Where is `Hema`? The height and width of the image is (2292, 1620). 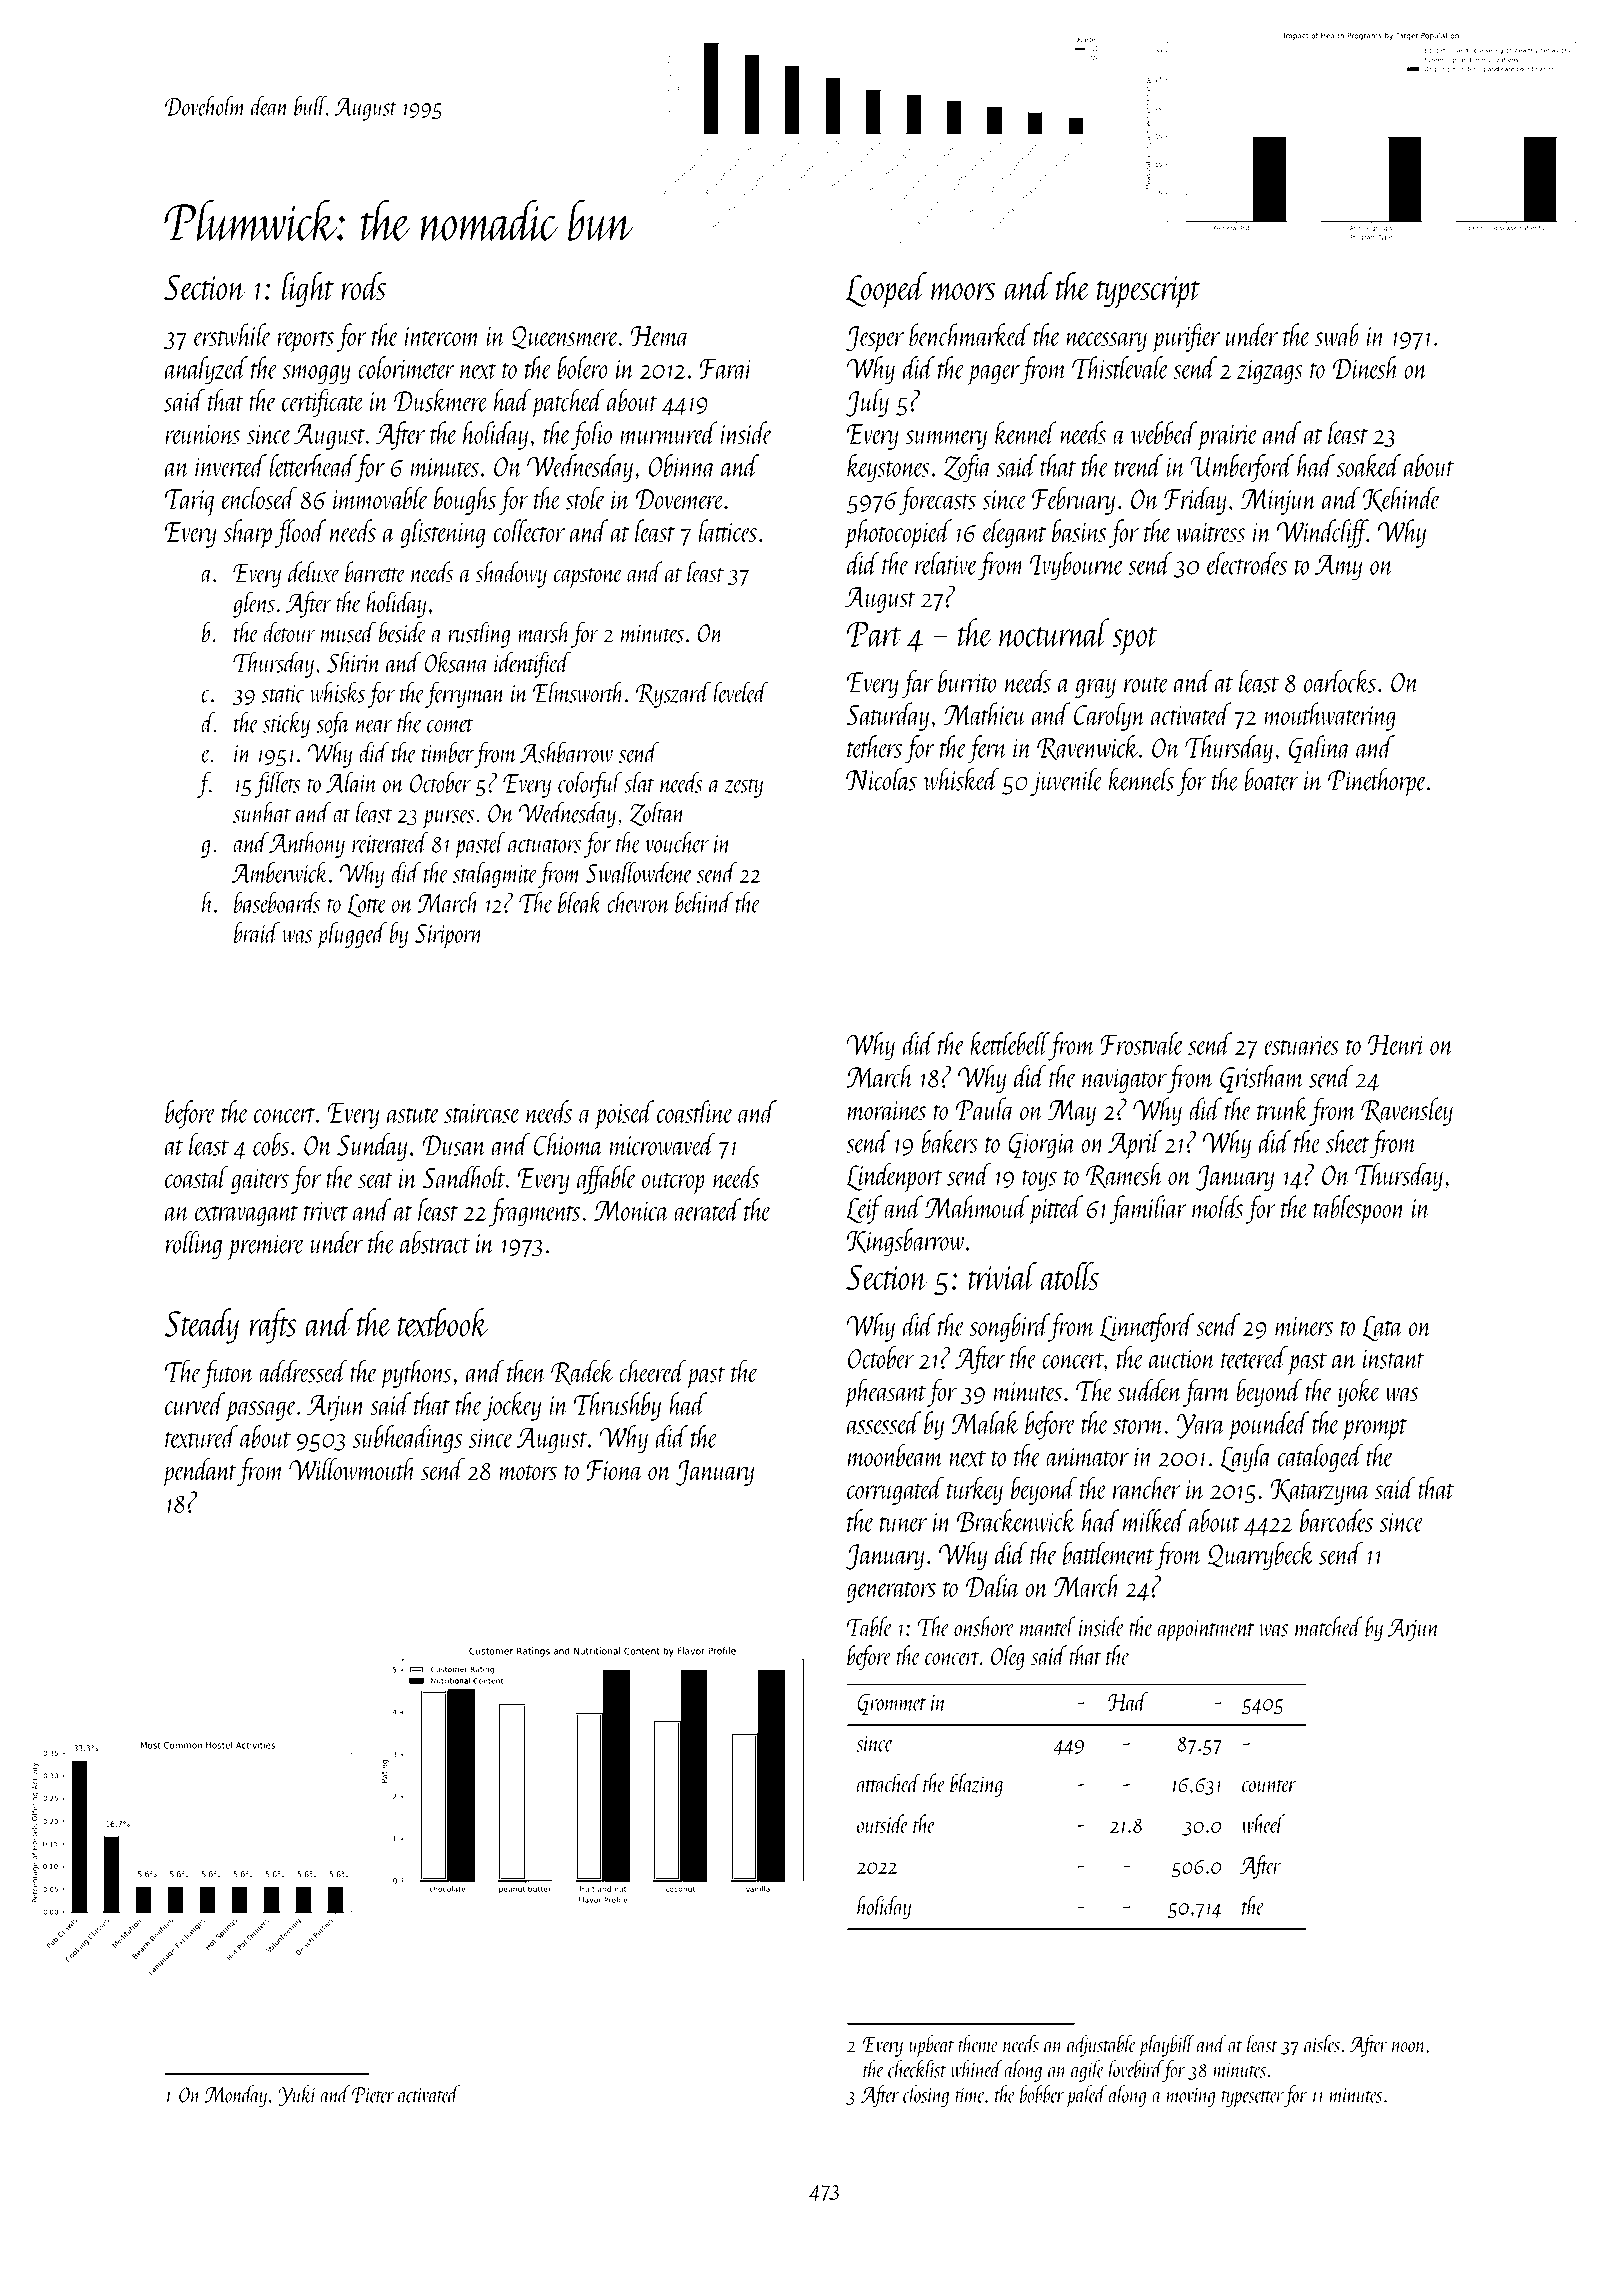
Hema is located at coordinates (660, 336).
